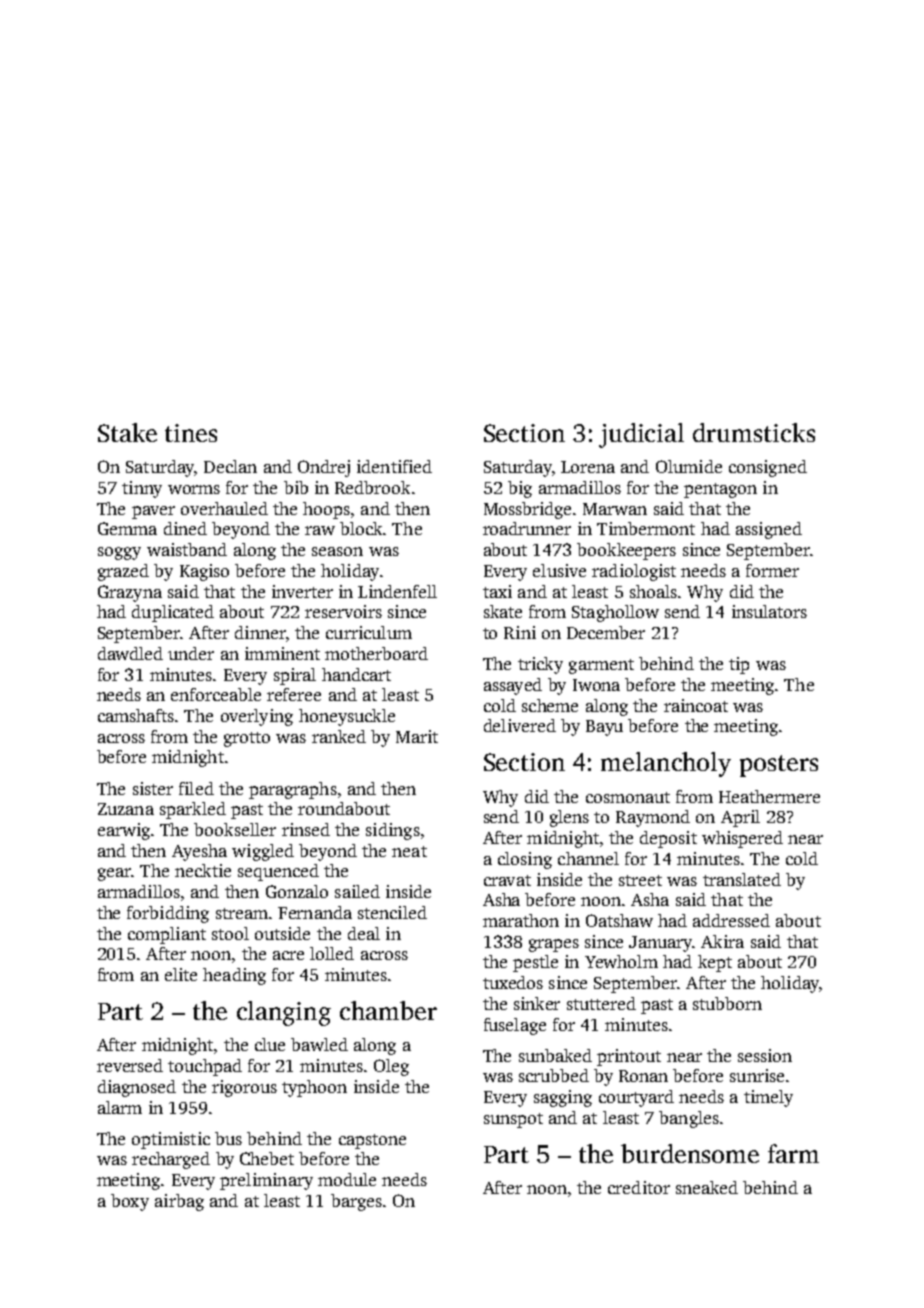 The image size is (924, 1308). I want to click on barges, so click(356, 1202).
